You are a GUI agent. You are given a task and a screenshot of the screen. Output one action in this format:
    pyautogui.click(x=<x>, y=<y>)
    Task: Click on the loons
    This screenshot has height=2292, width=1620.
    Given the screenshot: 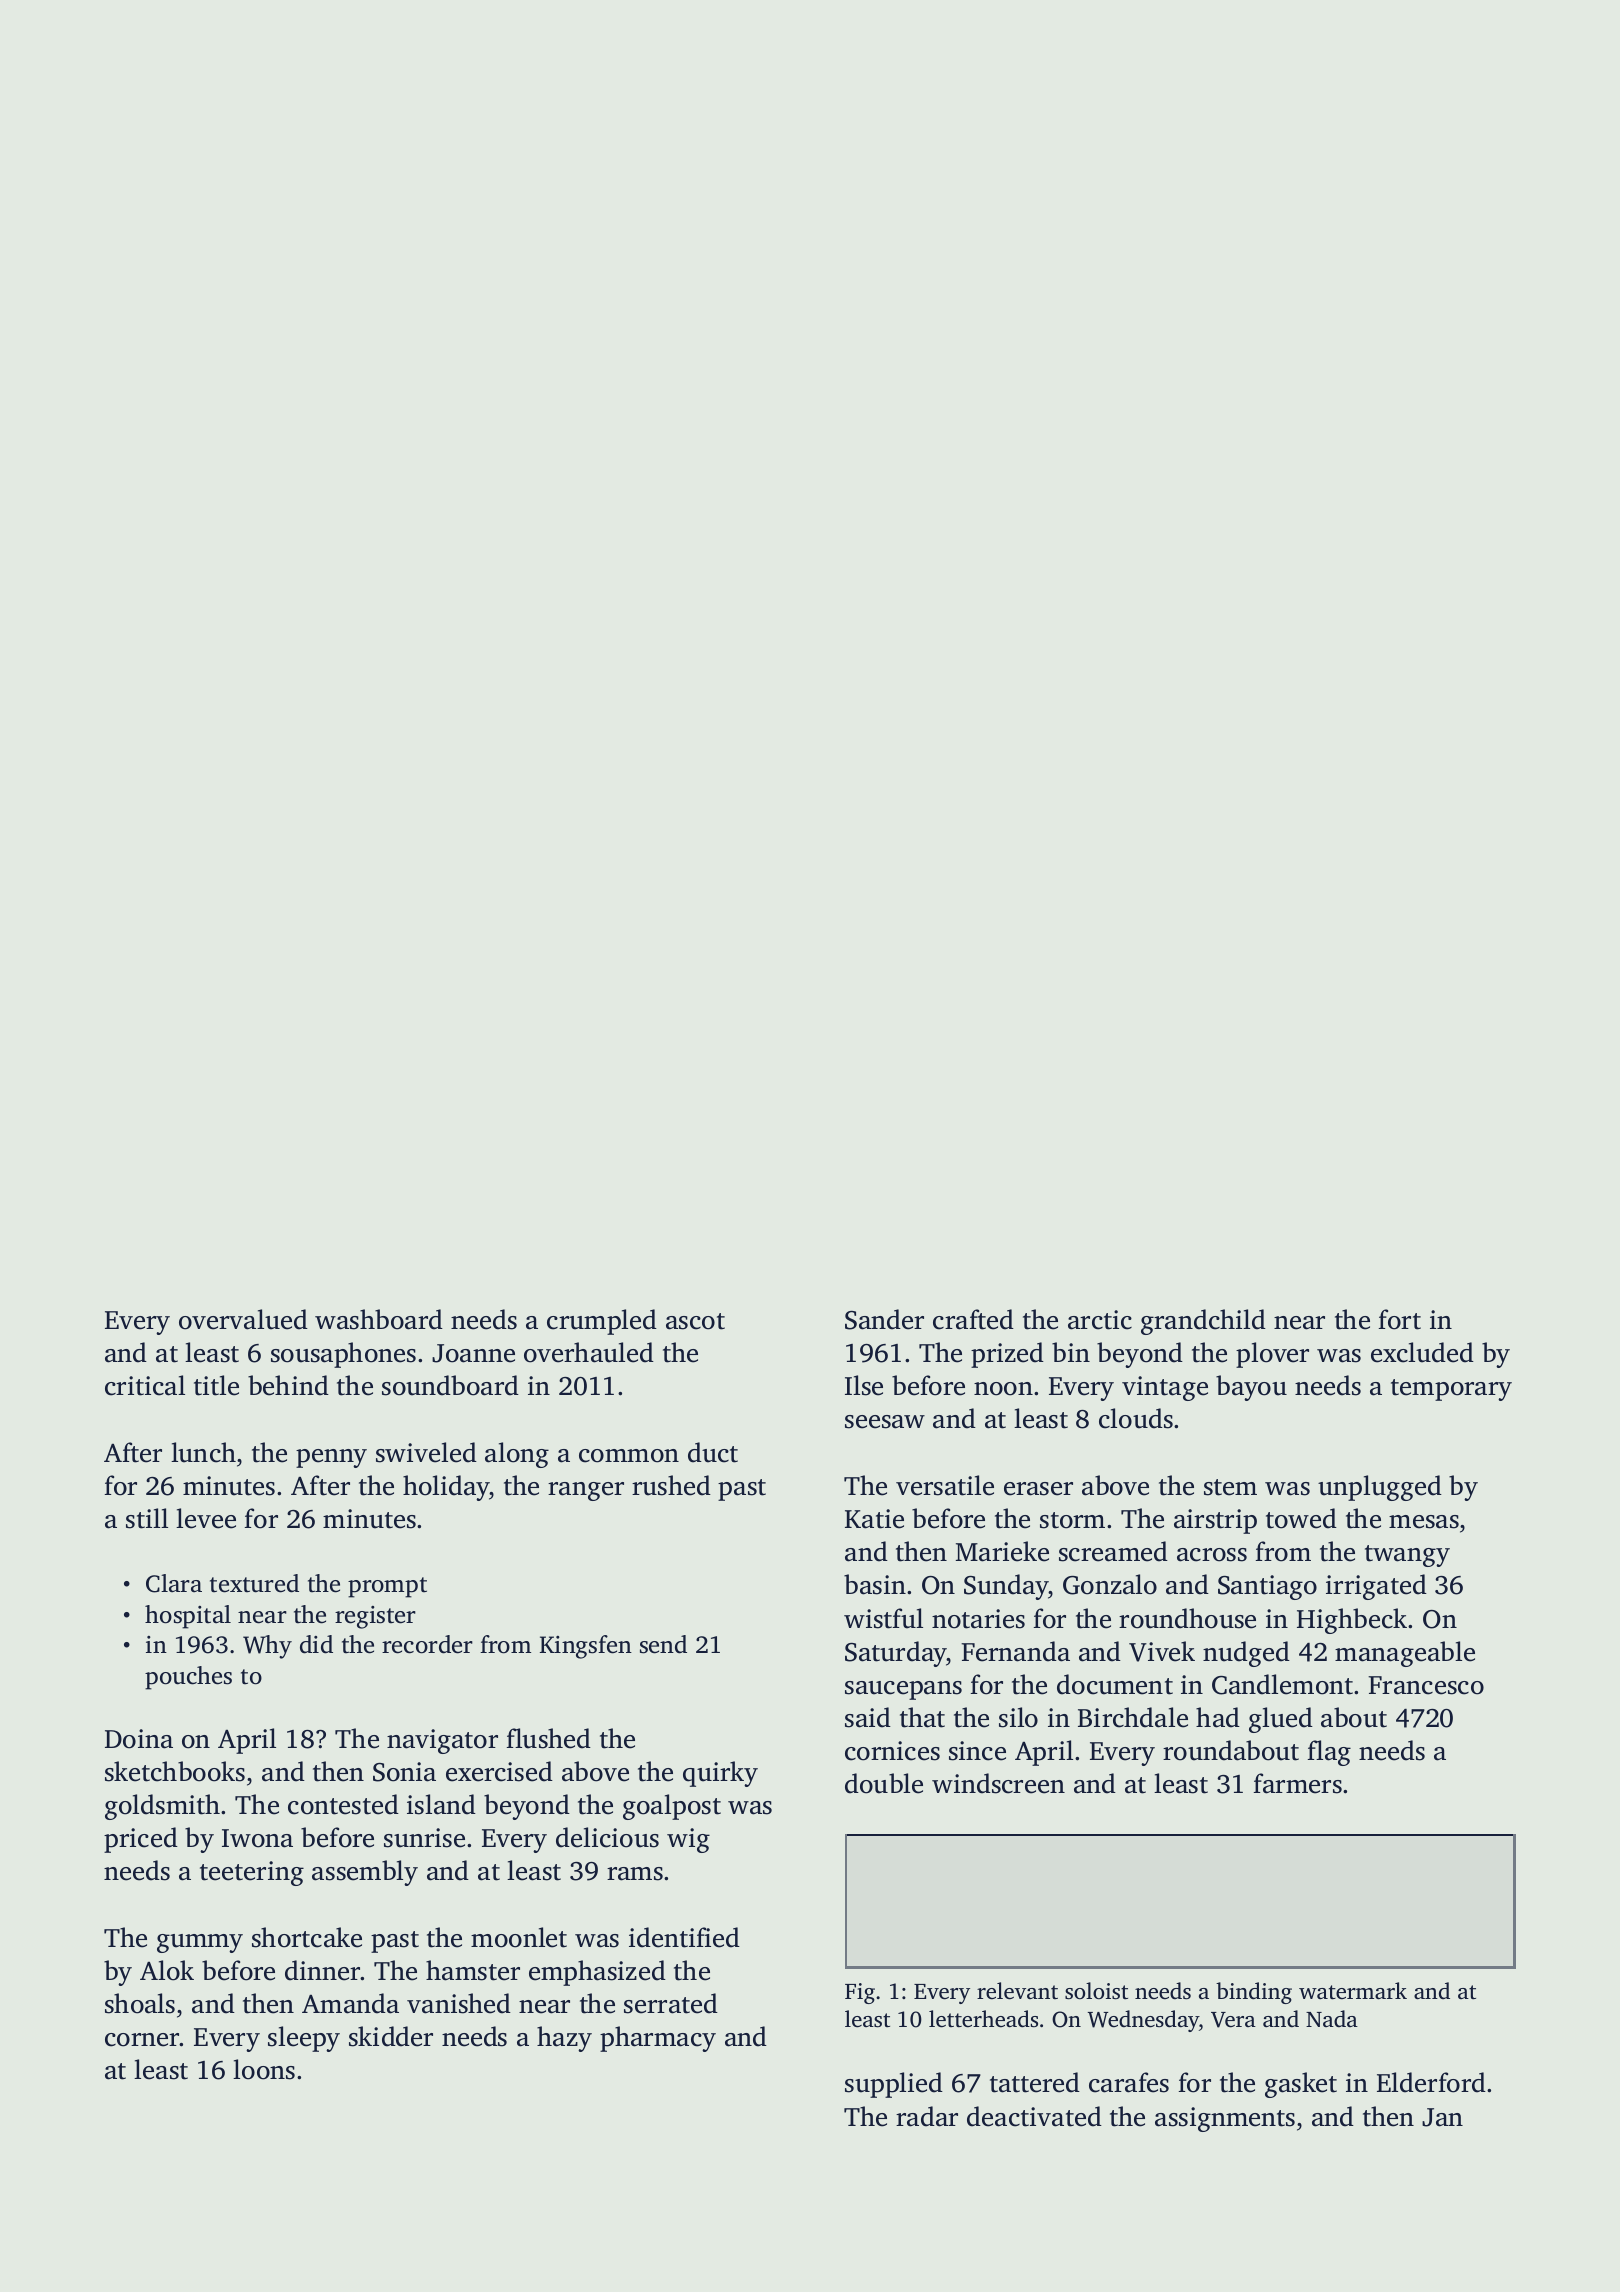 What is the action you would take?
    pyautogui.click(x=264, y=2069)
